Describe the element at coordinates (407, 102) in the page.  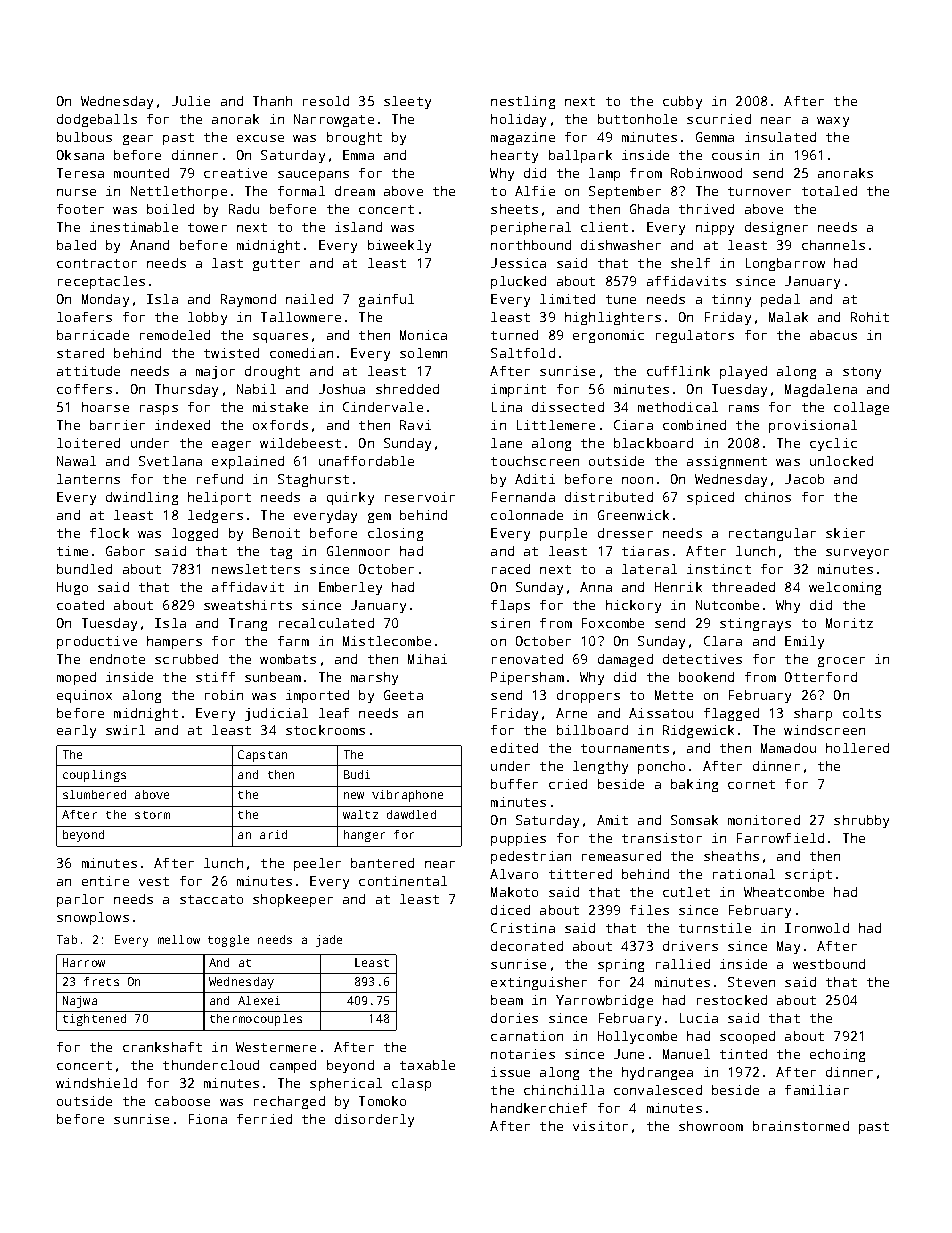
I see `sleety` at that location.
